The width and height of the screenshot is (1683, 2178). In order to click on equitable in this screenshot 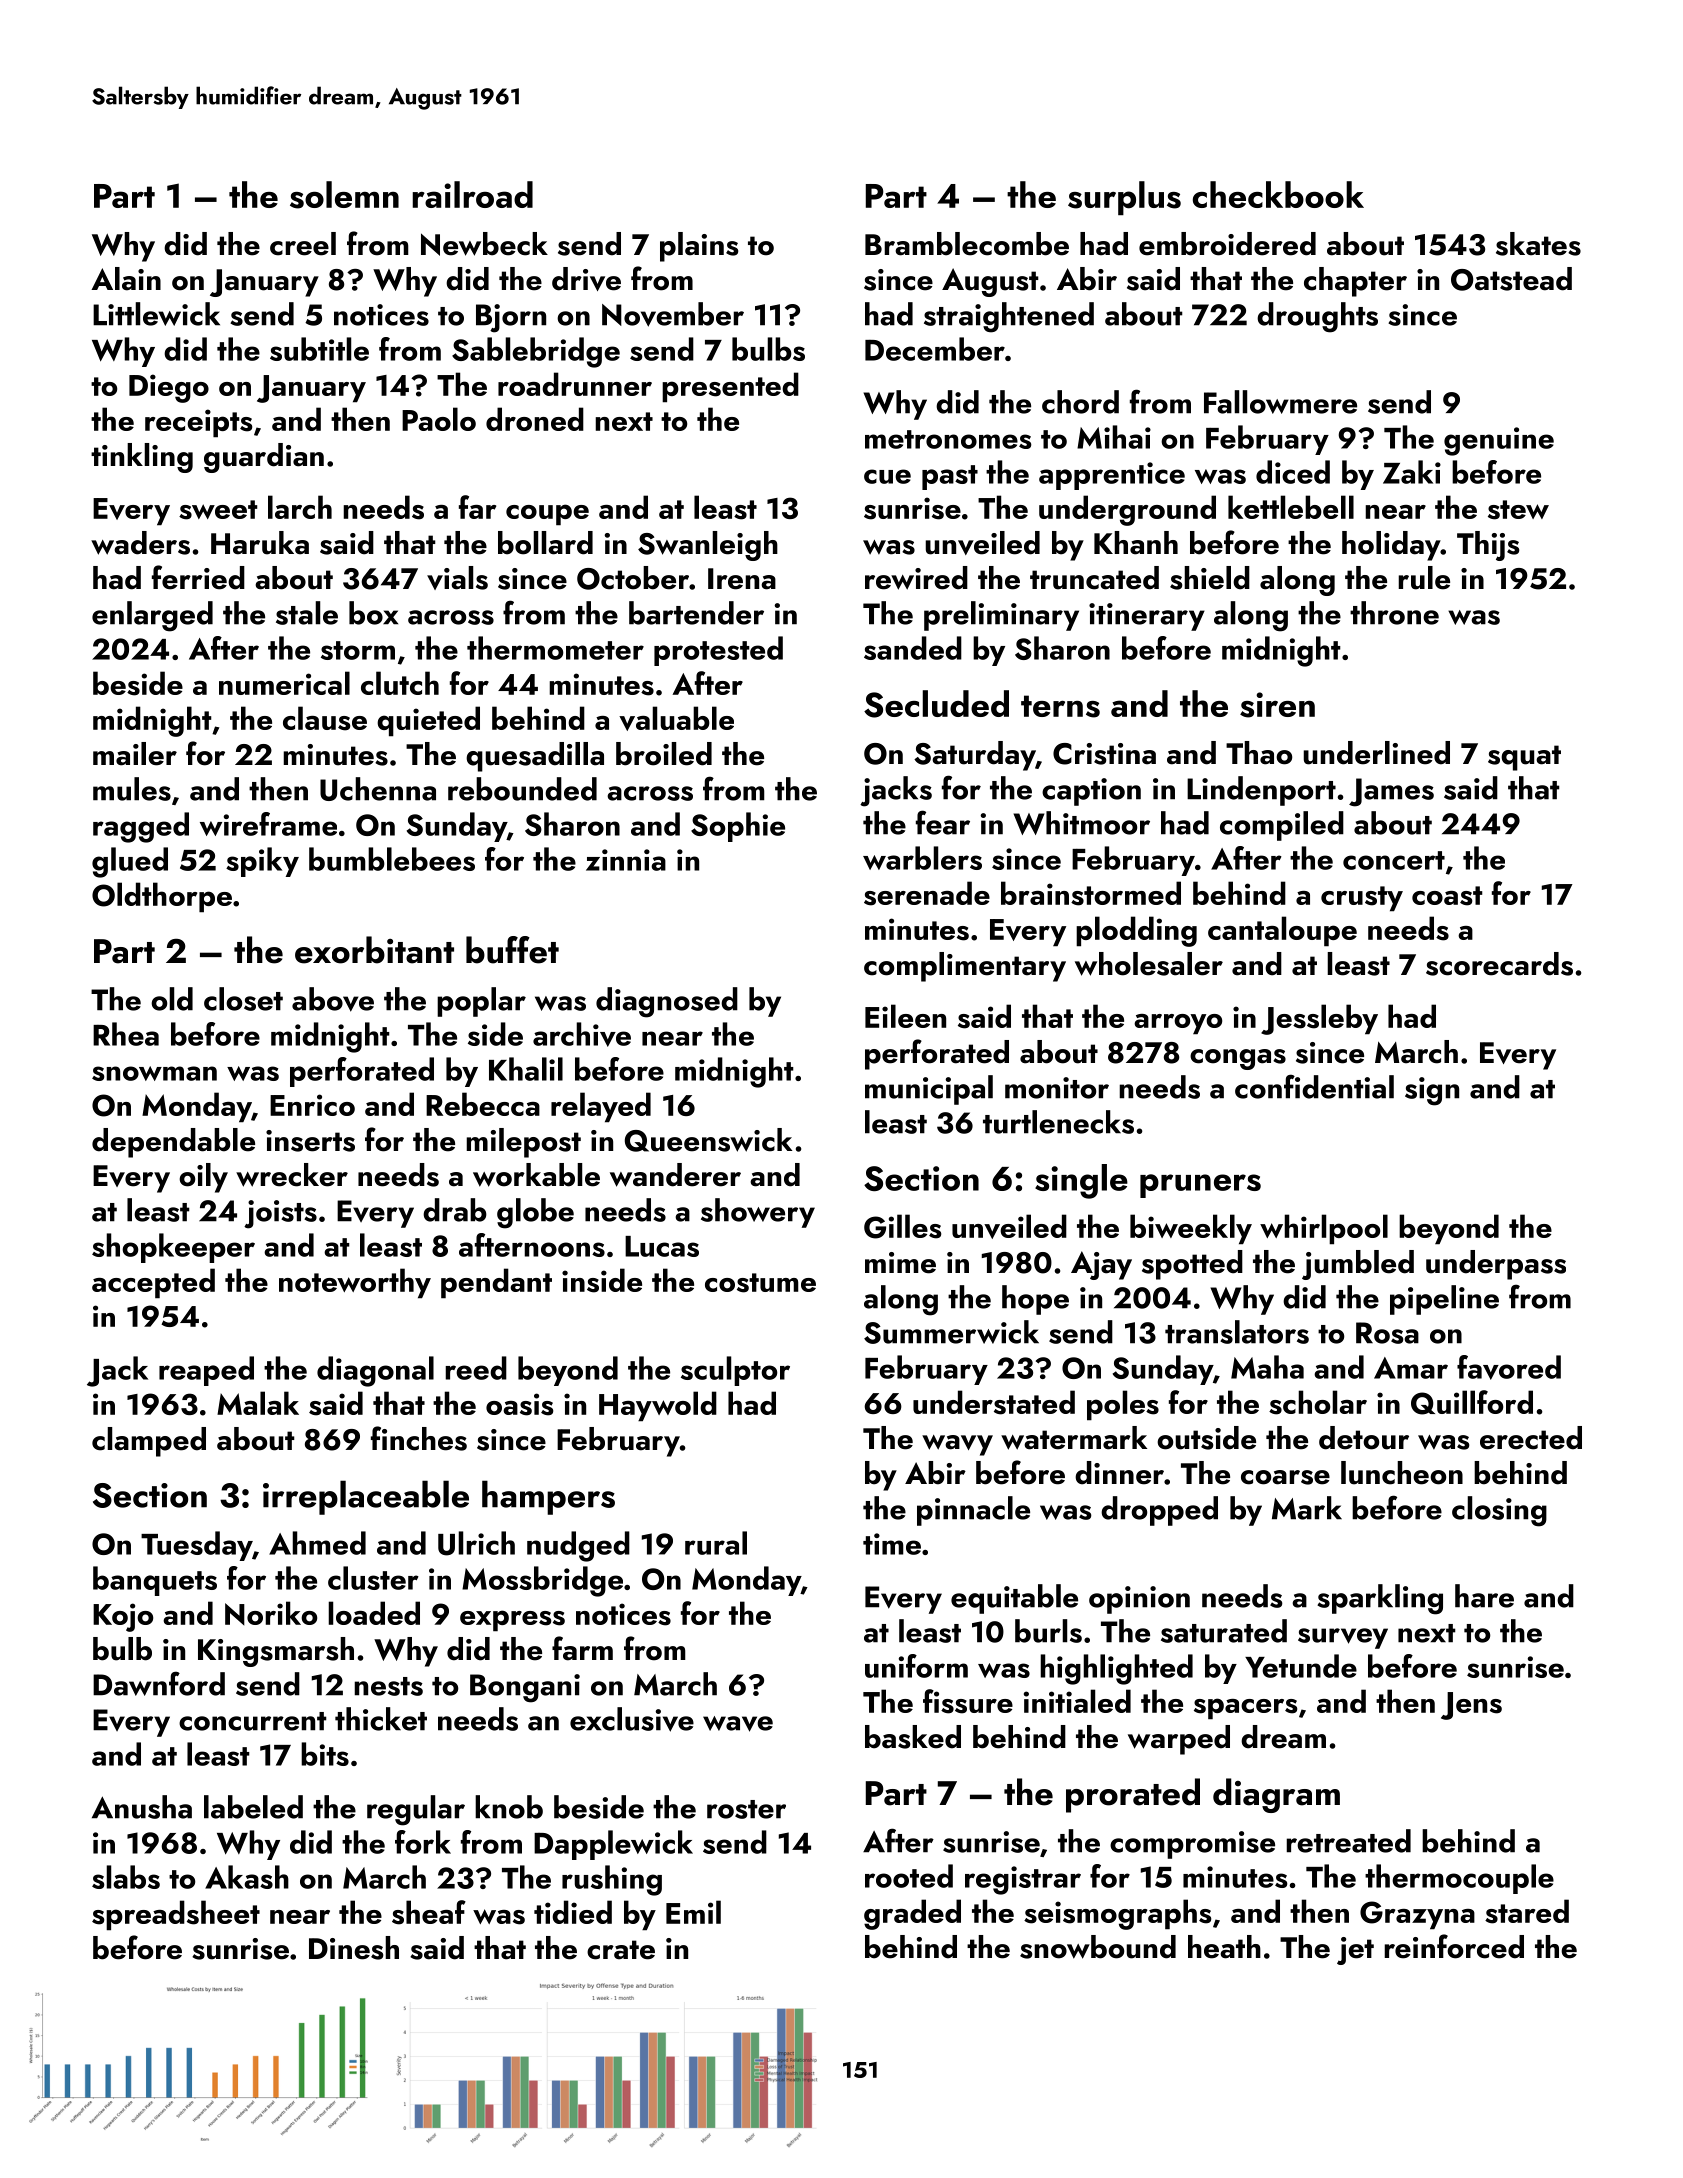, I will do `click(1014, 1599)`.
